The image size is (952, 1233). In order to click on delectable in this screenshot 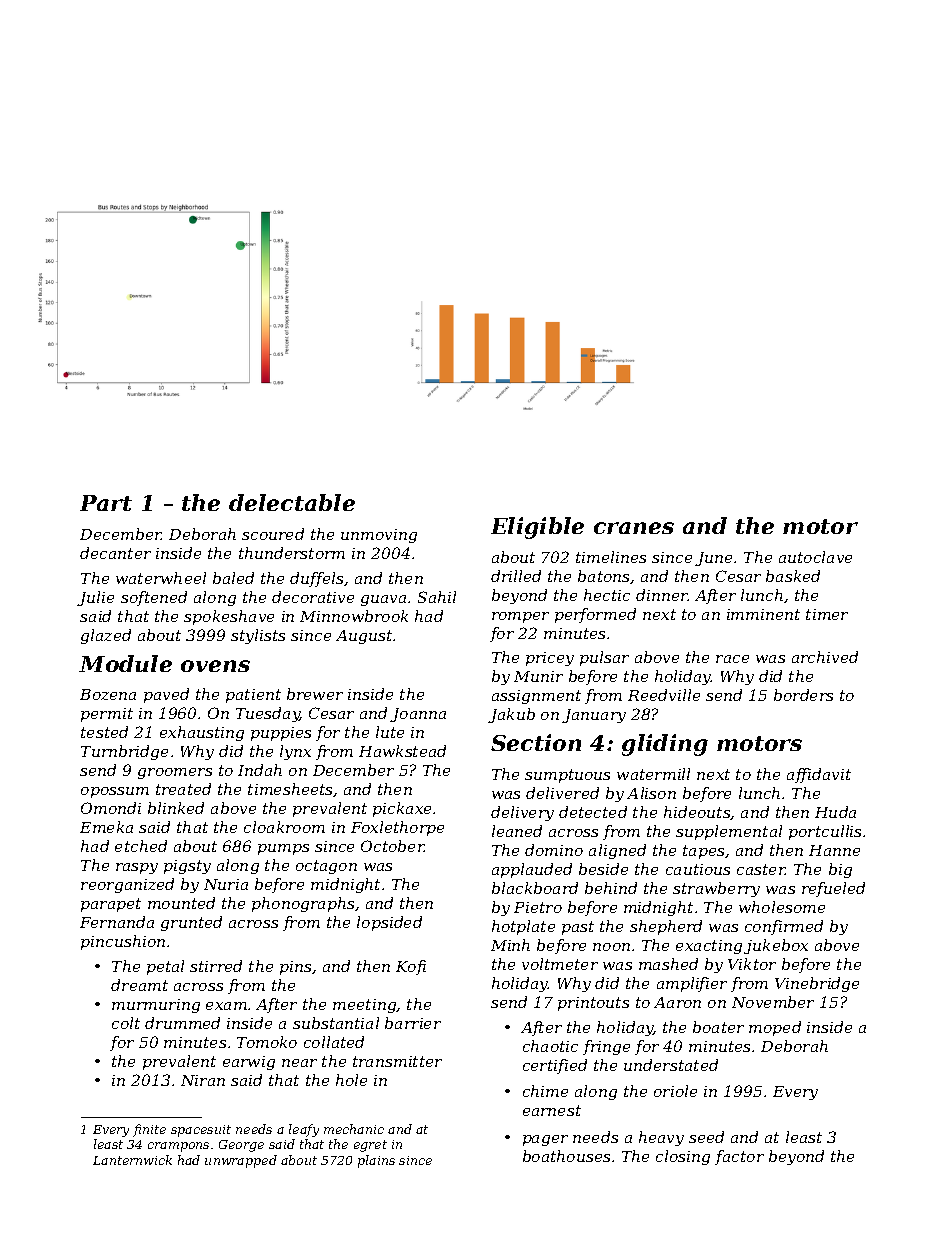, I will do `click(292, 502)`.
